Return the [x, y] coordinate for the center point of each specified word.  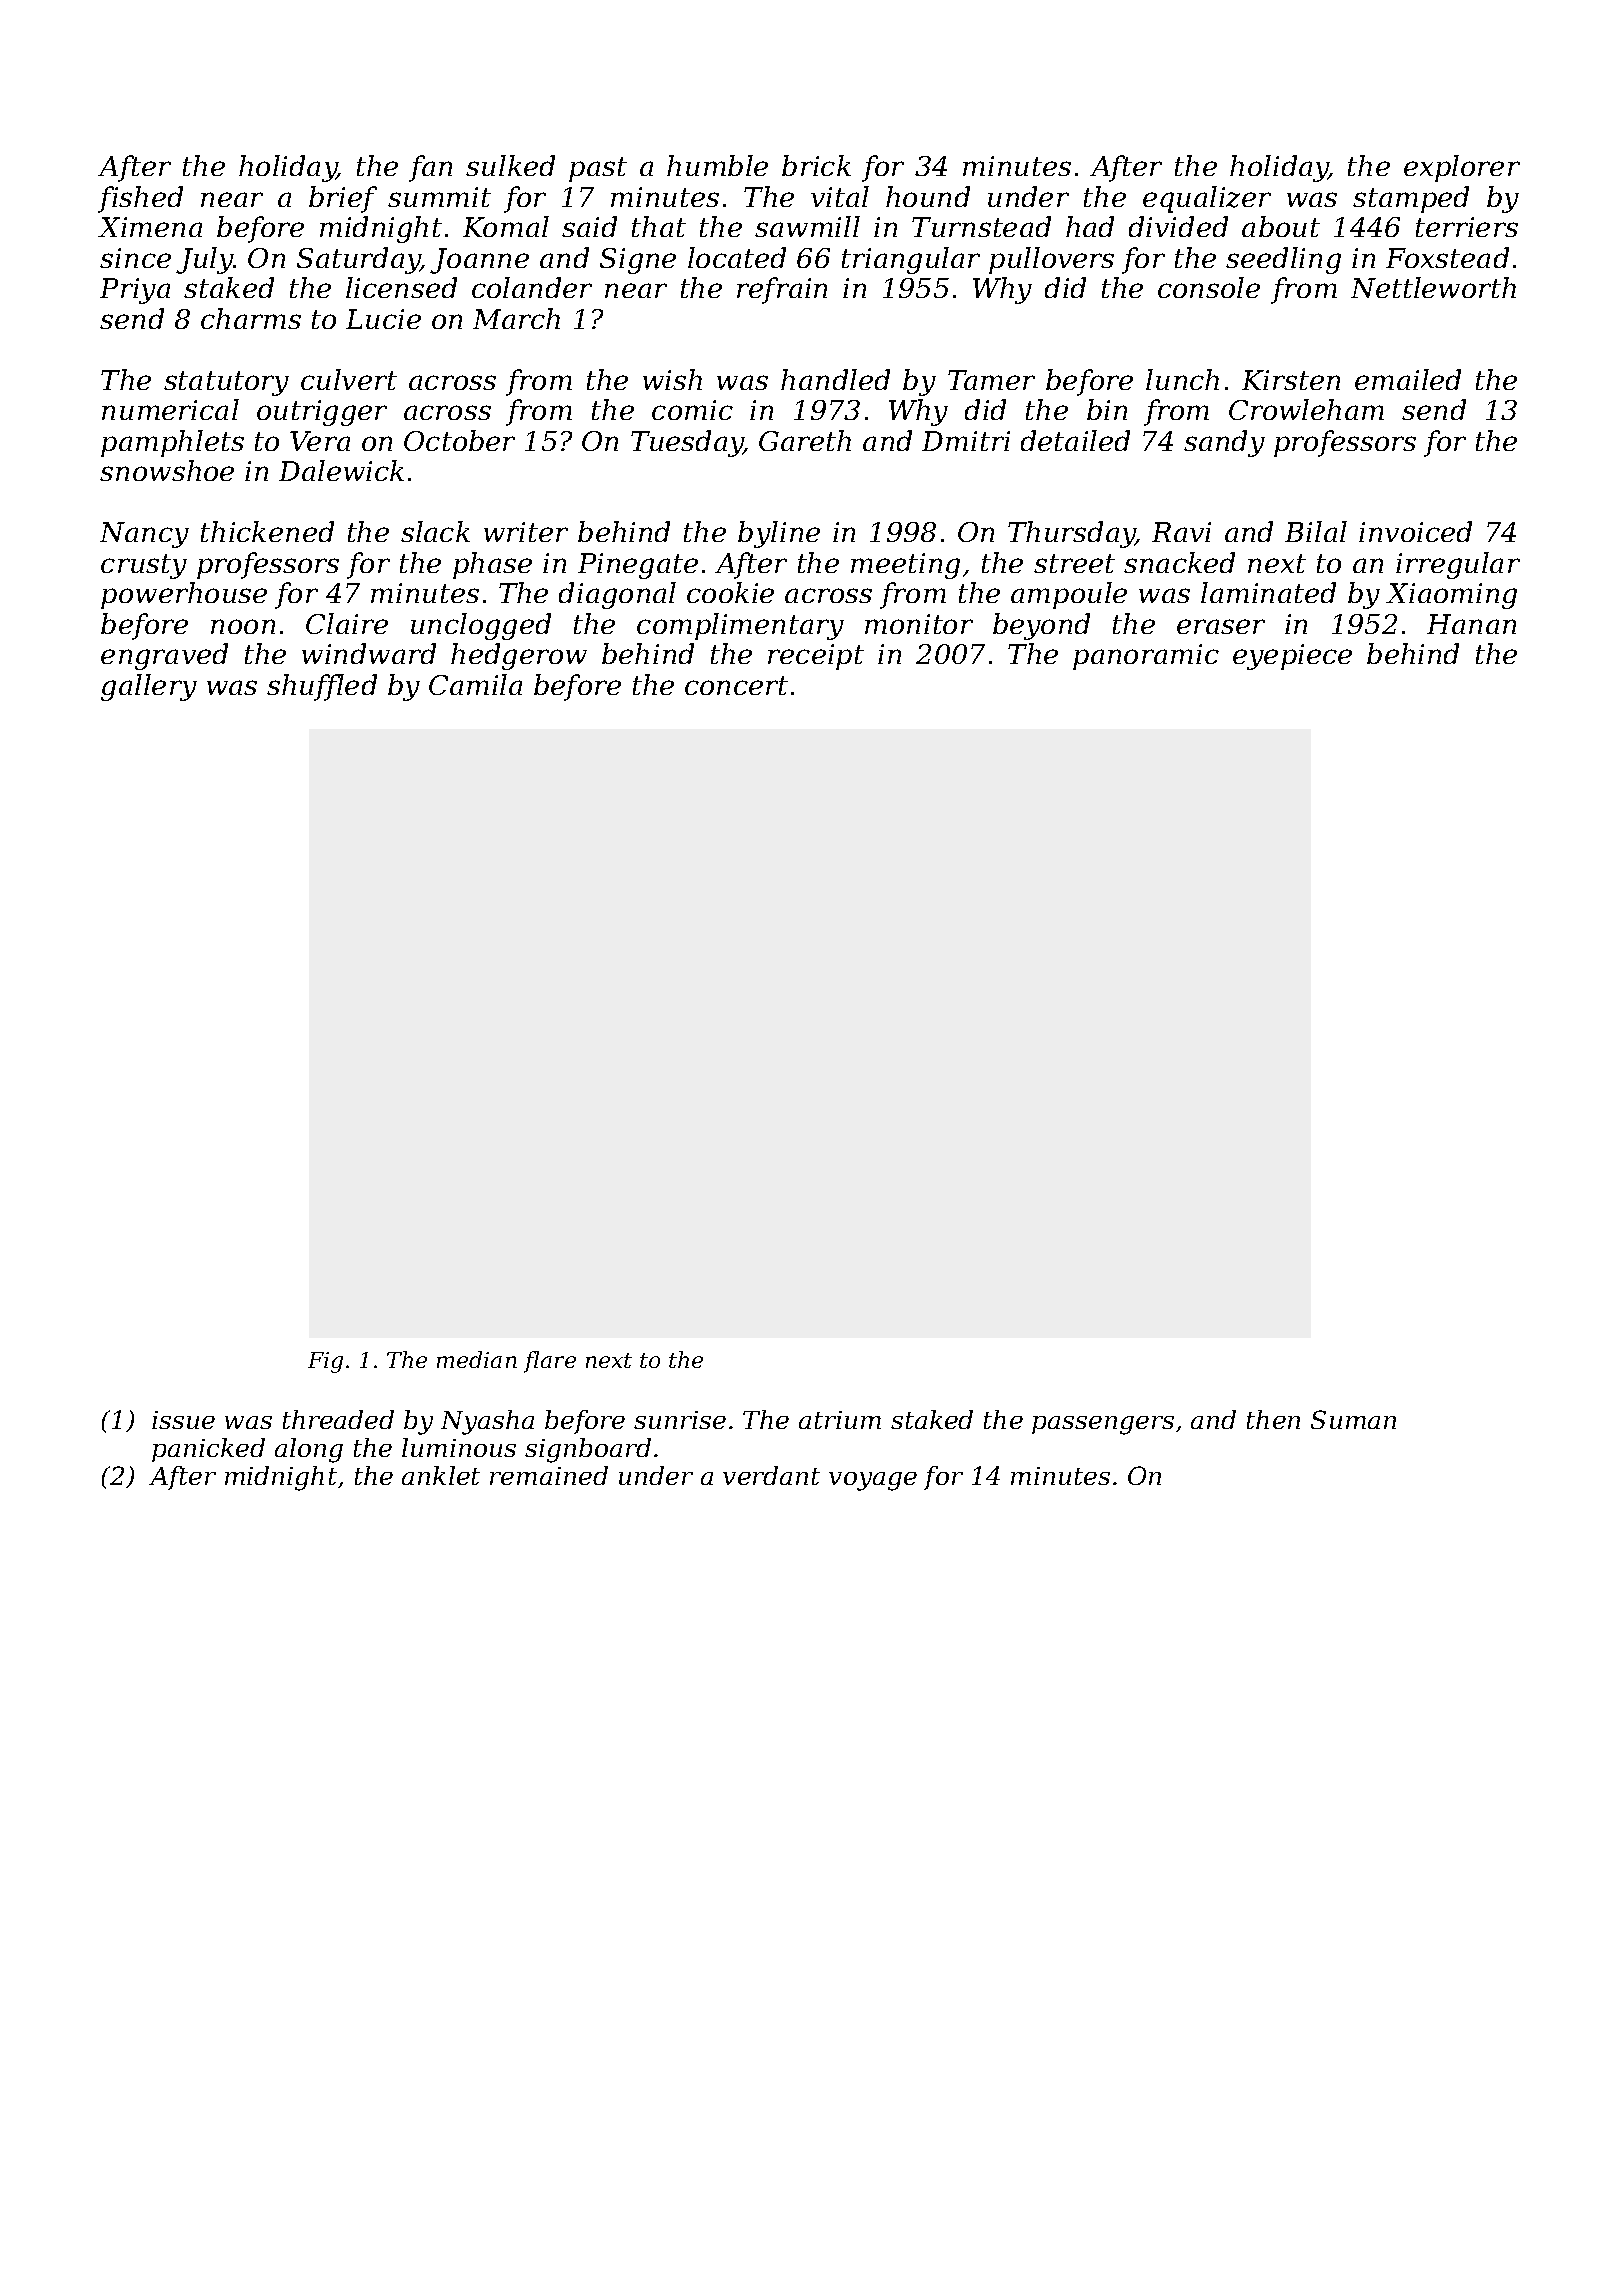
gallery [149, 687]
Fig [325, 1362]
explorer [1462, 168]
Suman [1353, 1419]
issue [183, 1420]
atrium [840, 1420]
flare [550, 1362]
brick [816, 165]
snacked [1179, 562]
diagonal [617, 595]
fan [430, 168]
